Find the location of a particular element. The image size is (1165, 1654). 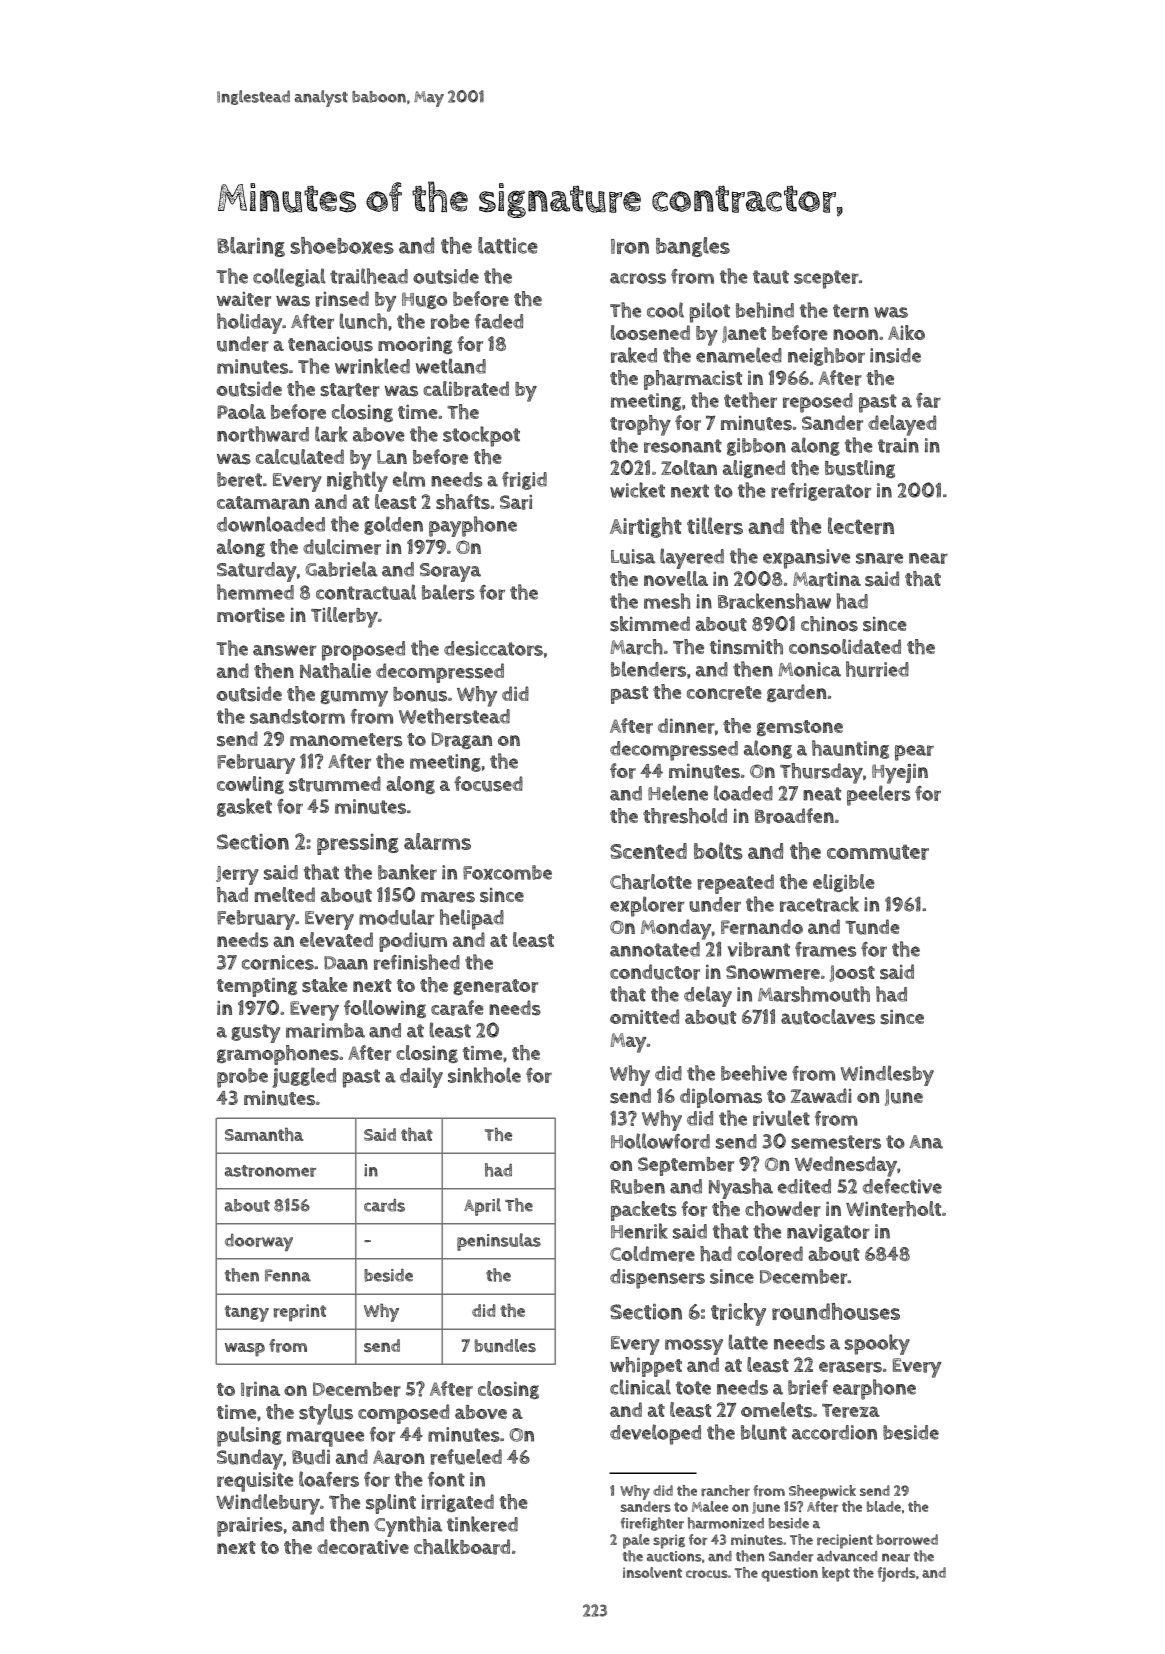

snare is located at coordinates (879, 558).
